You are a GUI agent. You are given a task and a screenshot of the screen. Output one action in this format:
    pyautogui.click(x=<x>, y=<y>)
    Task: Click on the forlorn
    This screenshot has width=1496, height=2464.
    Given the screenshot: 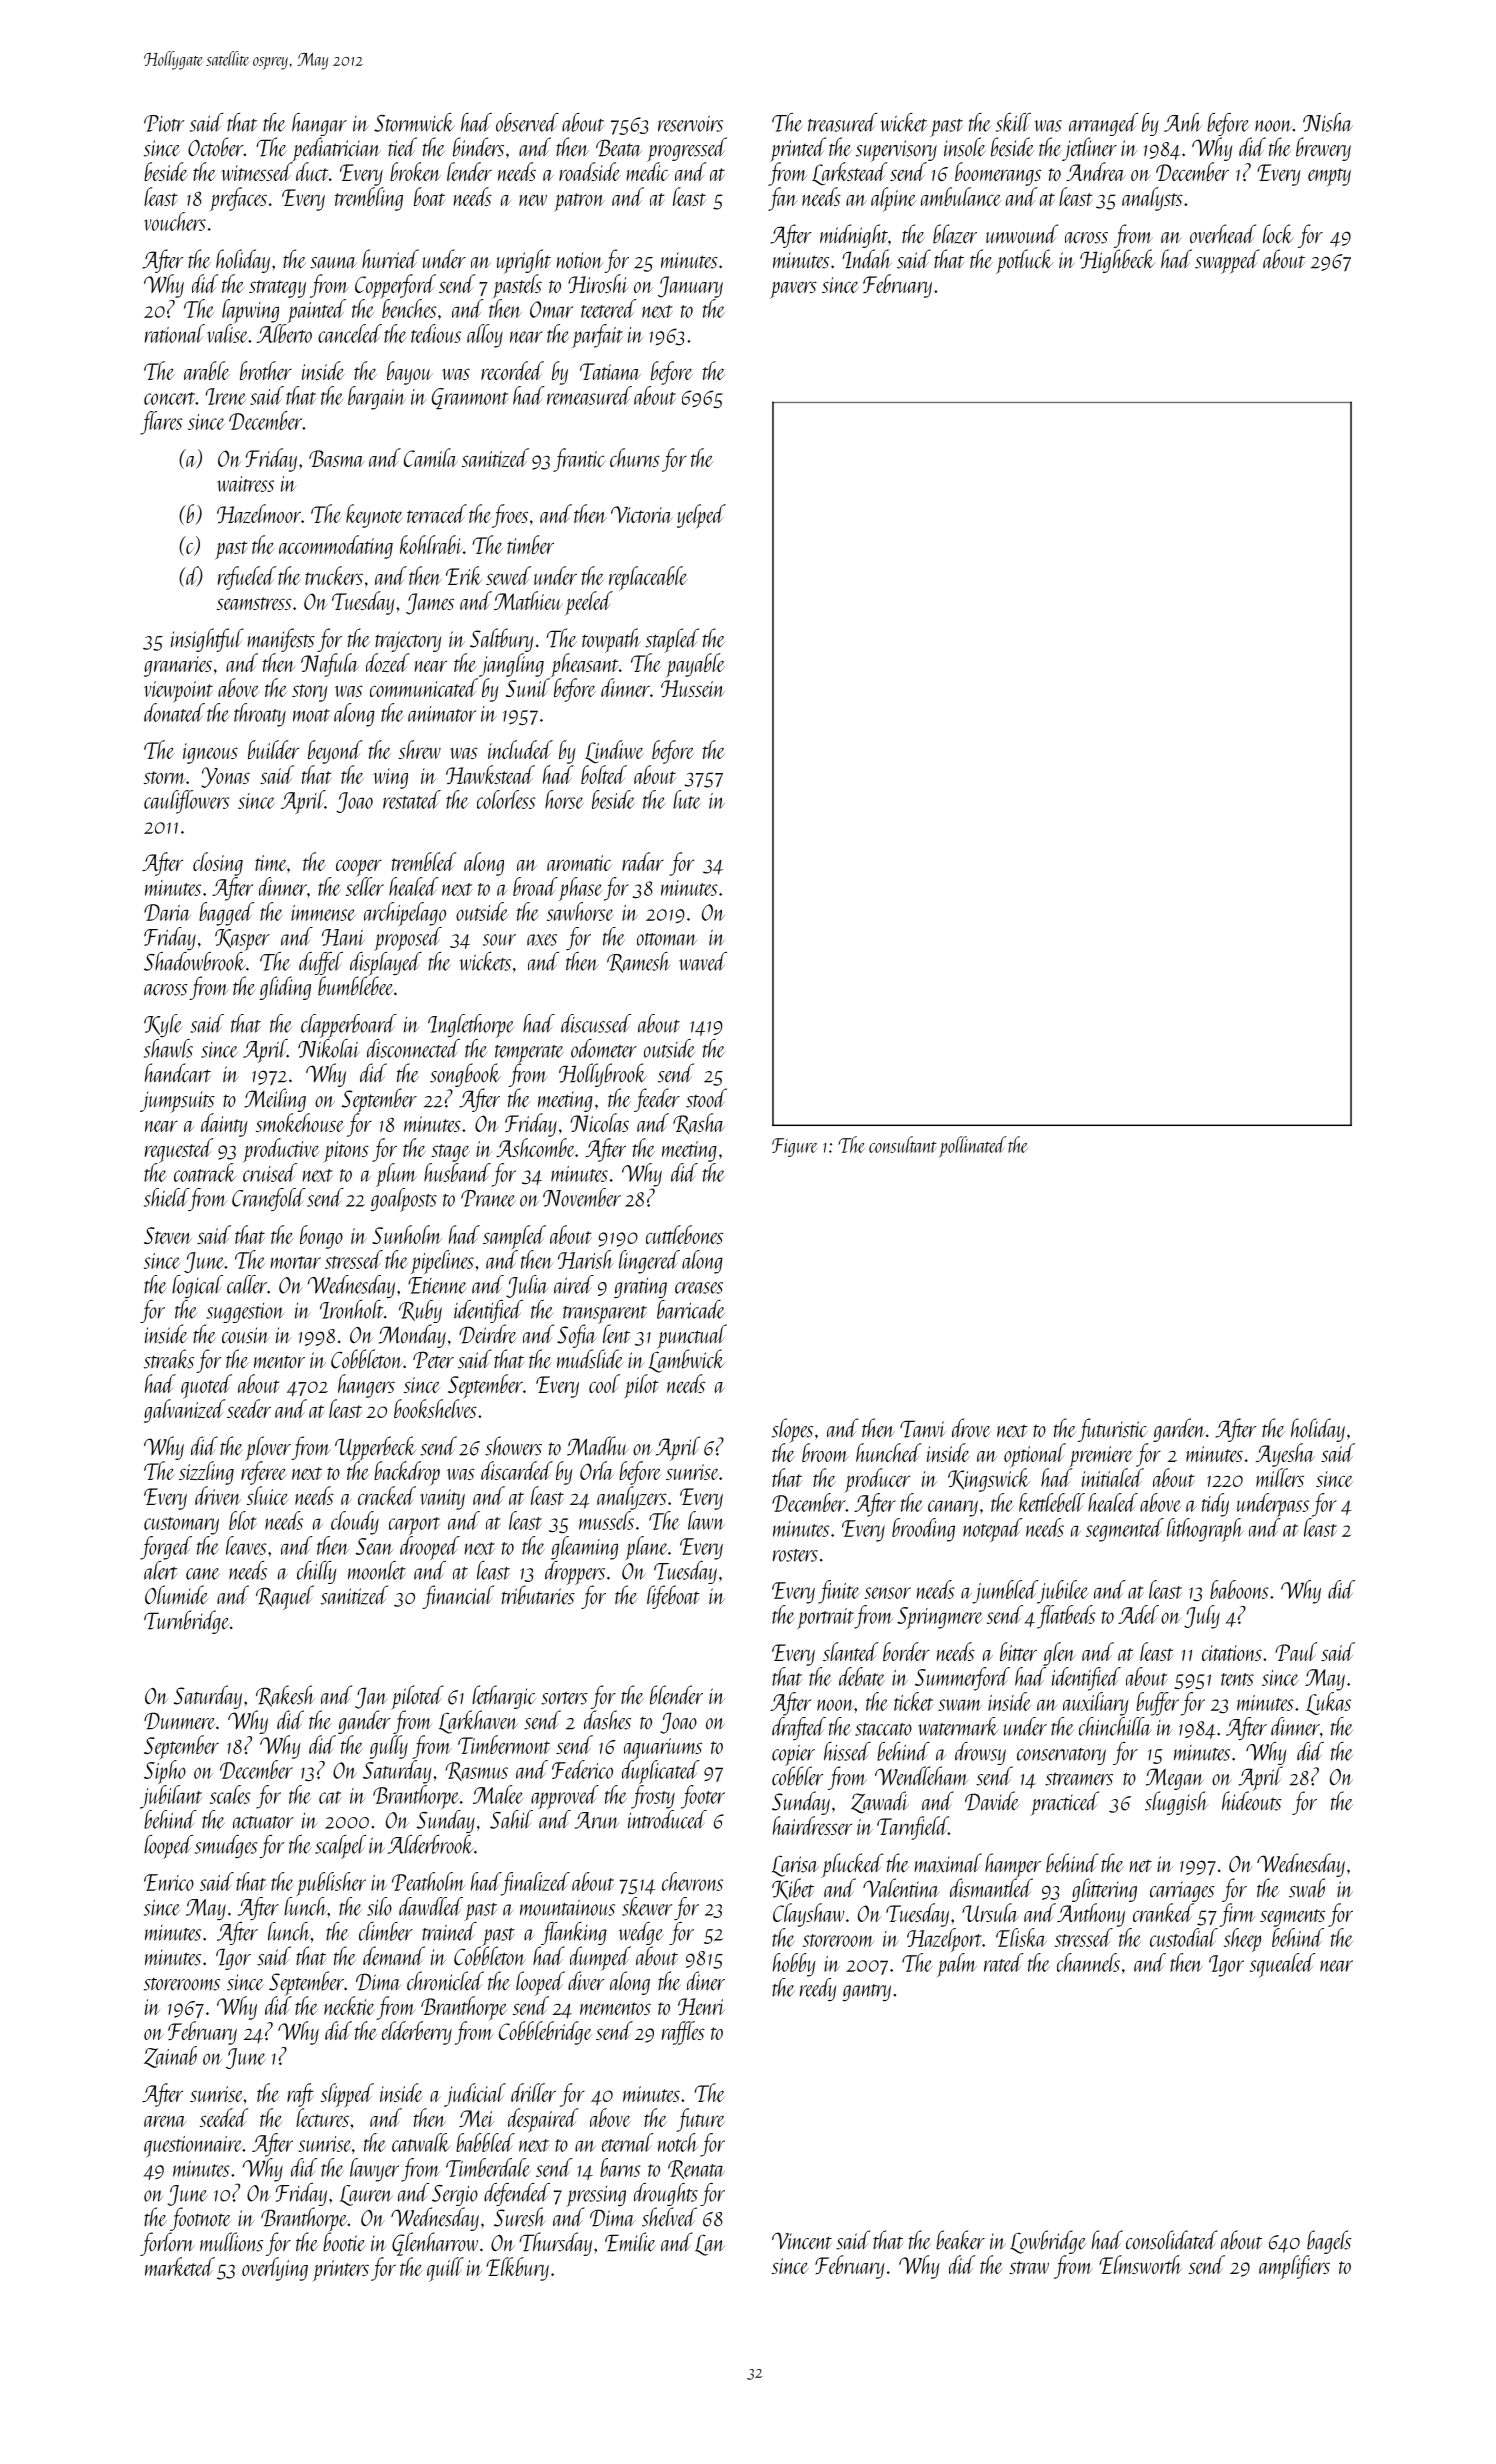 What is the action you would take?
    pyautogui.click(x=167, y=2244)
